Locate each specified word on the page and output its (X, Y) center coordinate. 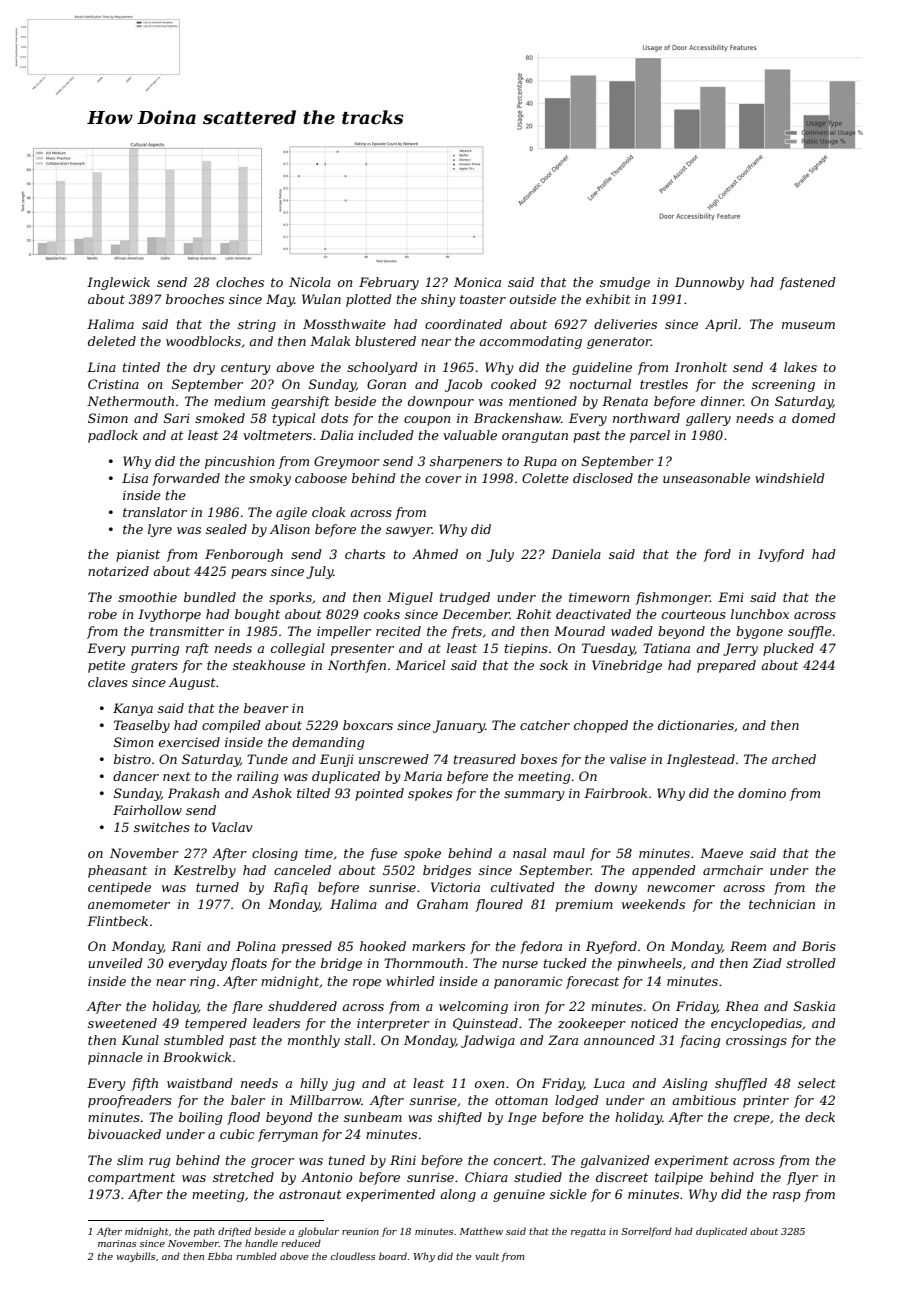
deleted (112, 341)
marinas (117, 1243)
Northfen (357, 666)
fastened (807, 283)
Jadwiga (488, 1041)
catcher (545, 725)
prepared (726, 666)
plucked (788, 649)
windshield (790, 478)
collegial (298, 649)
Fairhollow (147, 810)
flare (247, 1007)
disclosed (603, 478)
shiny (438, 300)
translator (155, 512)
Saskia (814, 1006)
